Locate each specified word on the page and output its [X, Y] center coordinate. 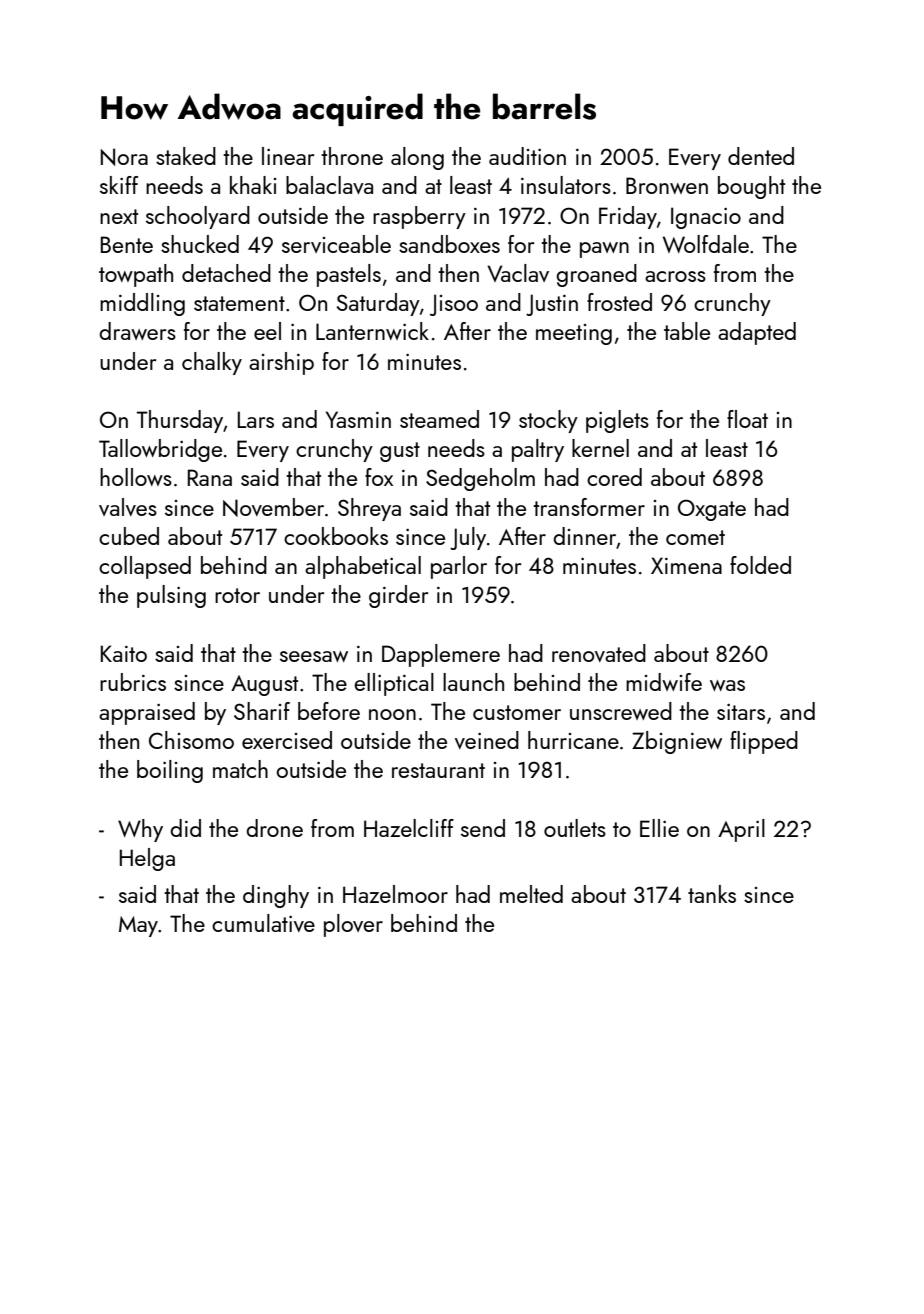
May [138, 926]
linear [288, 156]
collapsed [145, 567]
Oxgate [712, 510]
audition [527, 156]
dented [761, 156]
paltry [538, 450]
